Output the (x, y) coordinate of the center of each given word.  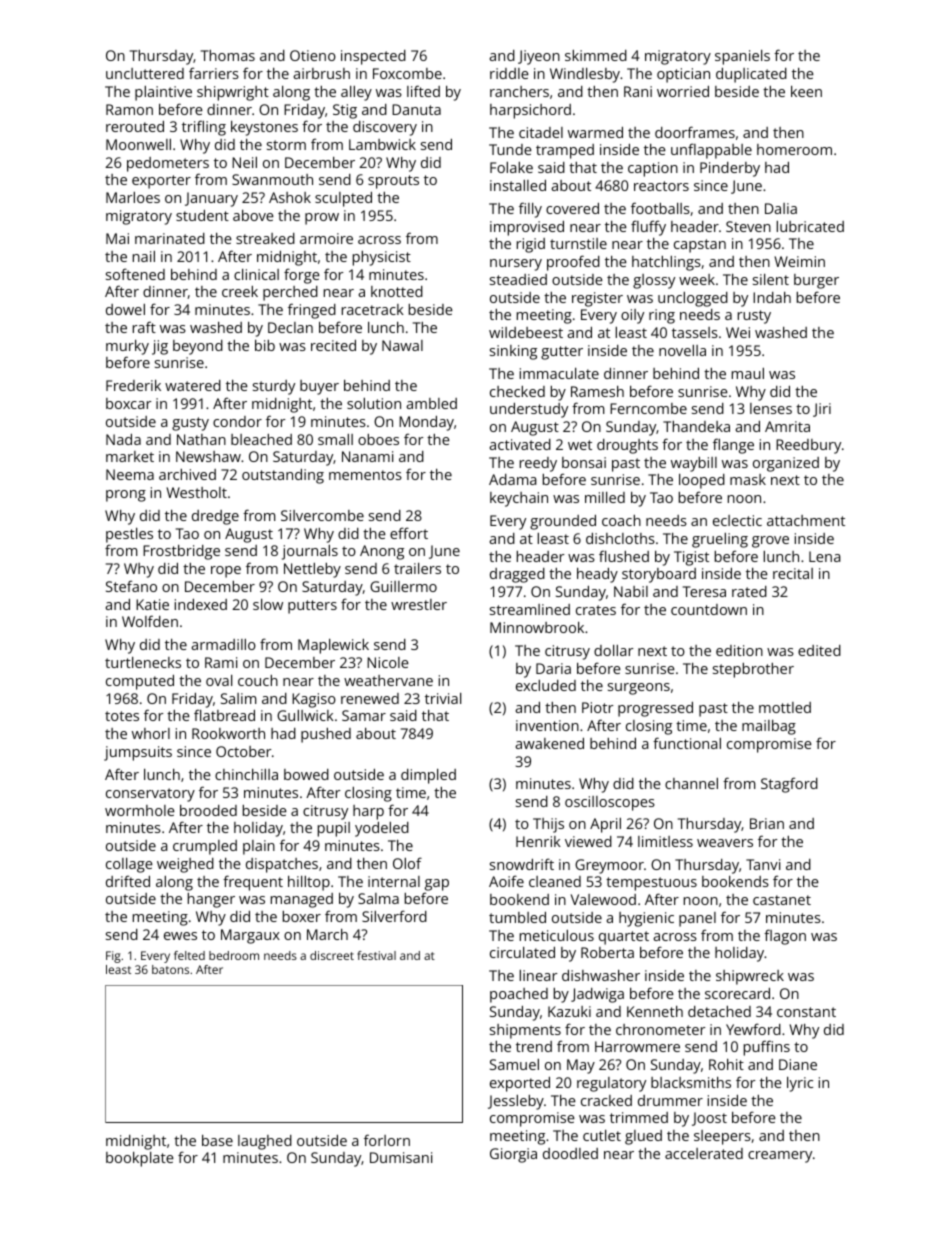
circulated (522, 952)
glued (643, 1137)
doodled (570, 1153)
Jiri (822, 410)
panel (697, 919)
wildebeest (526, 332)
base (217, 1140)
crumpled (205, 847)
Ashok (290, 197)
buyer (319, 387)
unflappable (711, 151)
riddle (509, 73)
